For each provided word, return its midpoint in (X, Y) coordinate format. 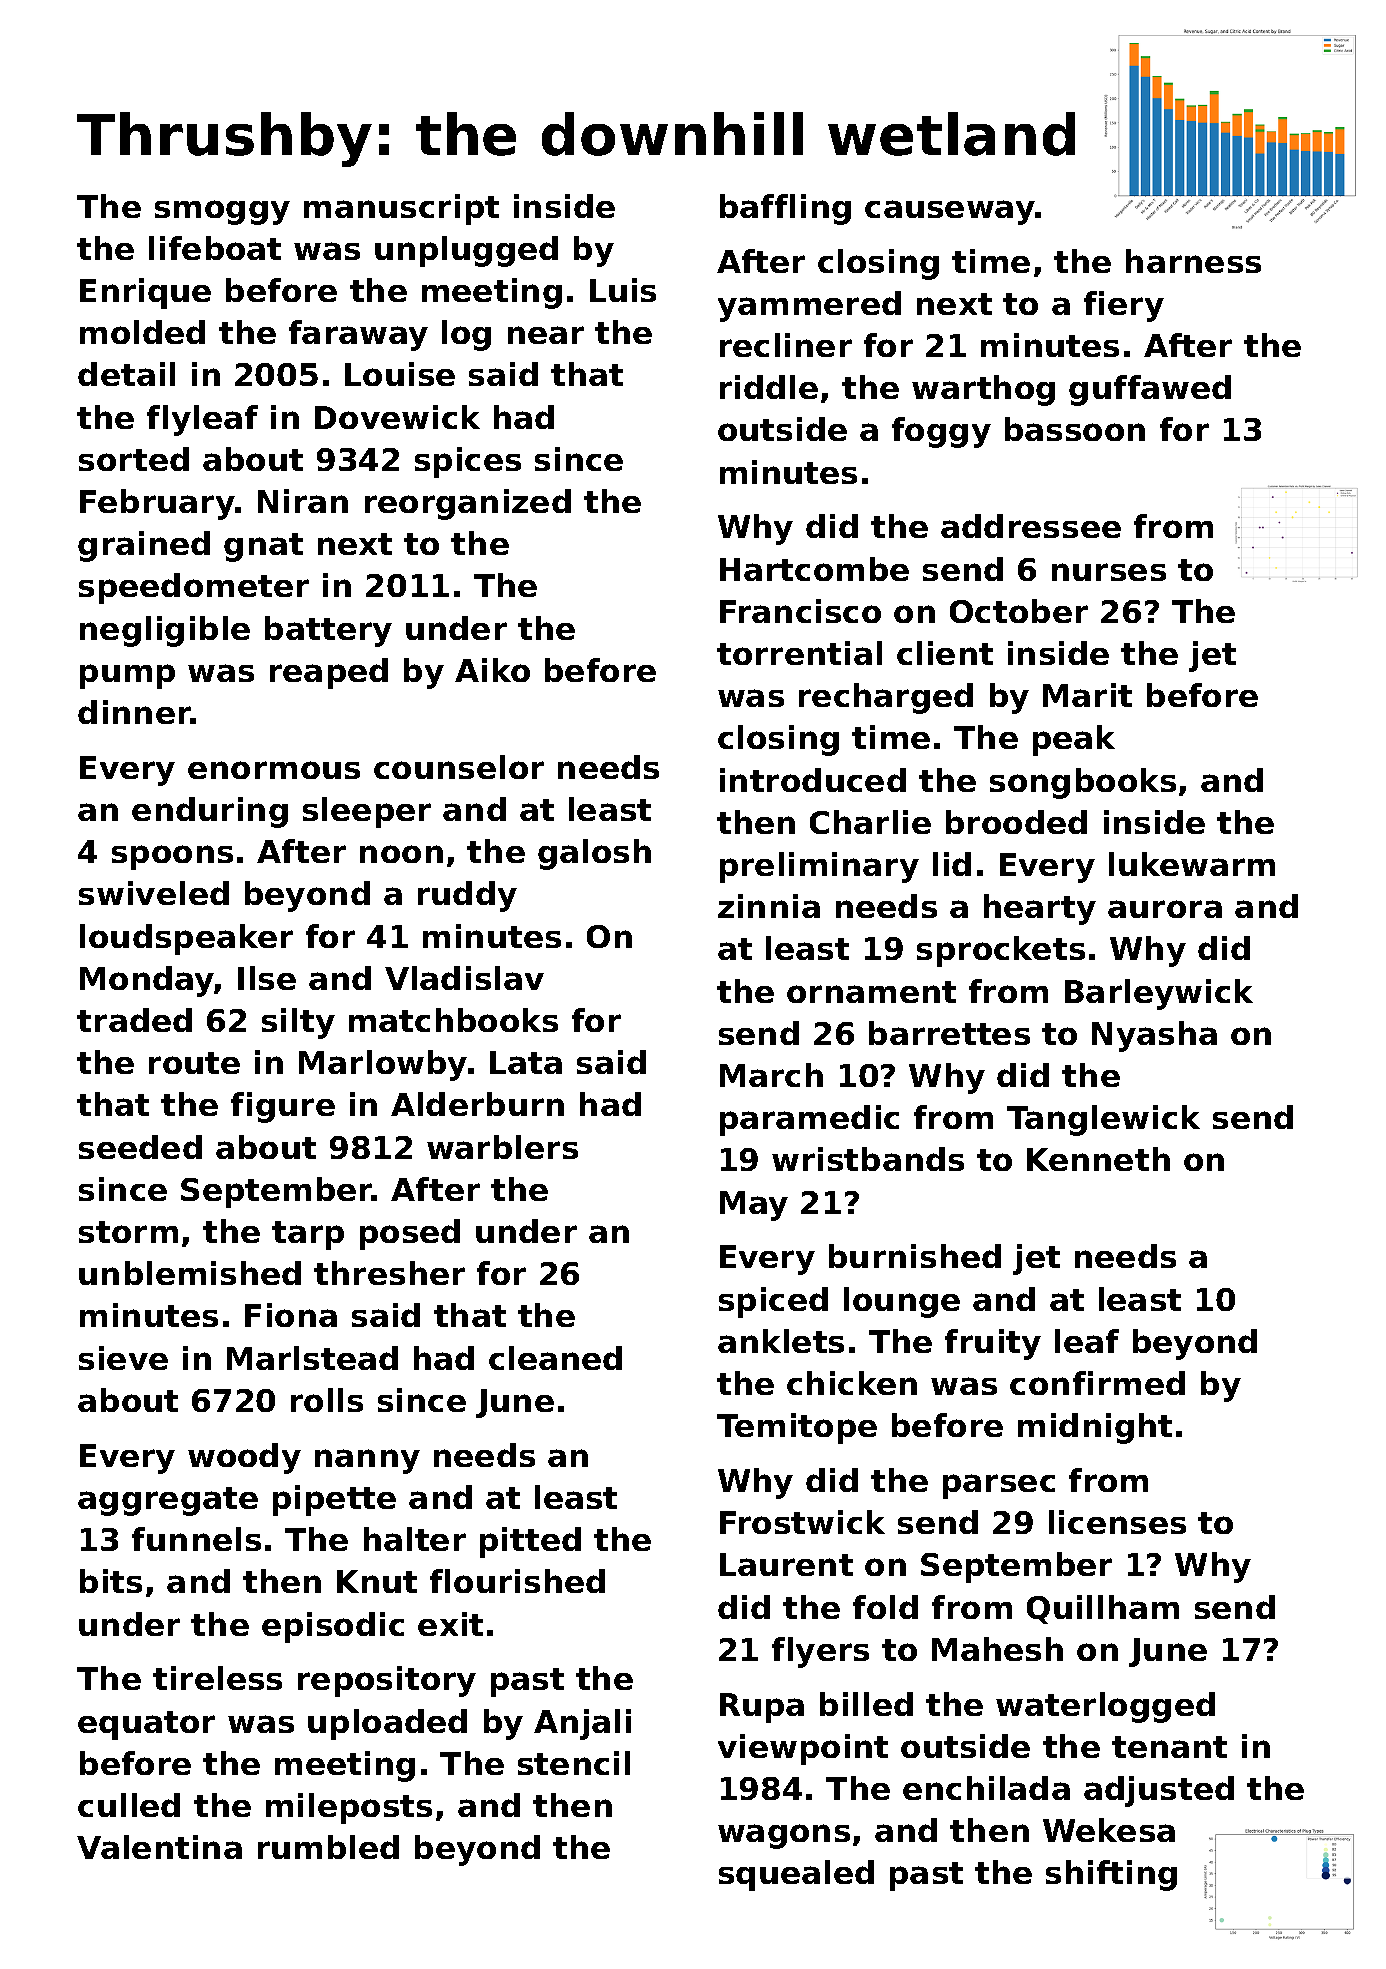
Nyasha (1154, 1036)
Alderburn (477, 1104)
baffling (785, 209)
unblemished (190, 1273)
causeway (950, 212)
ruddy (467, 896)
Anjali (582, 1724)
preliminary (819, 867)
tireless (217, 1678)
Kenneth (1098, 1159)
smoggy (222, 212)
